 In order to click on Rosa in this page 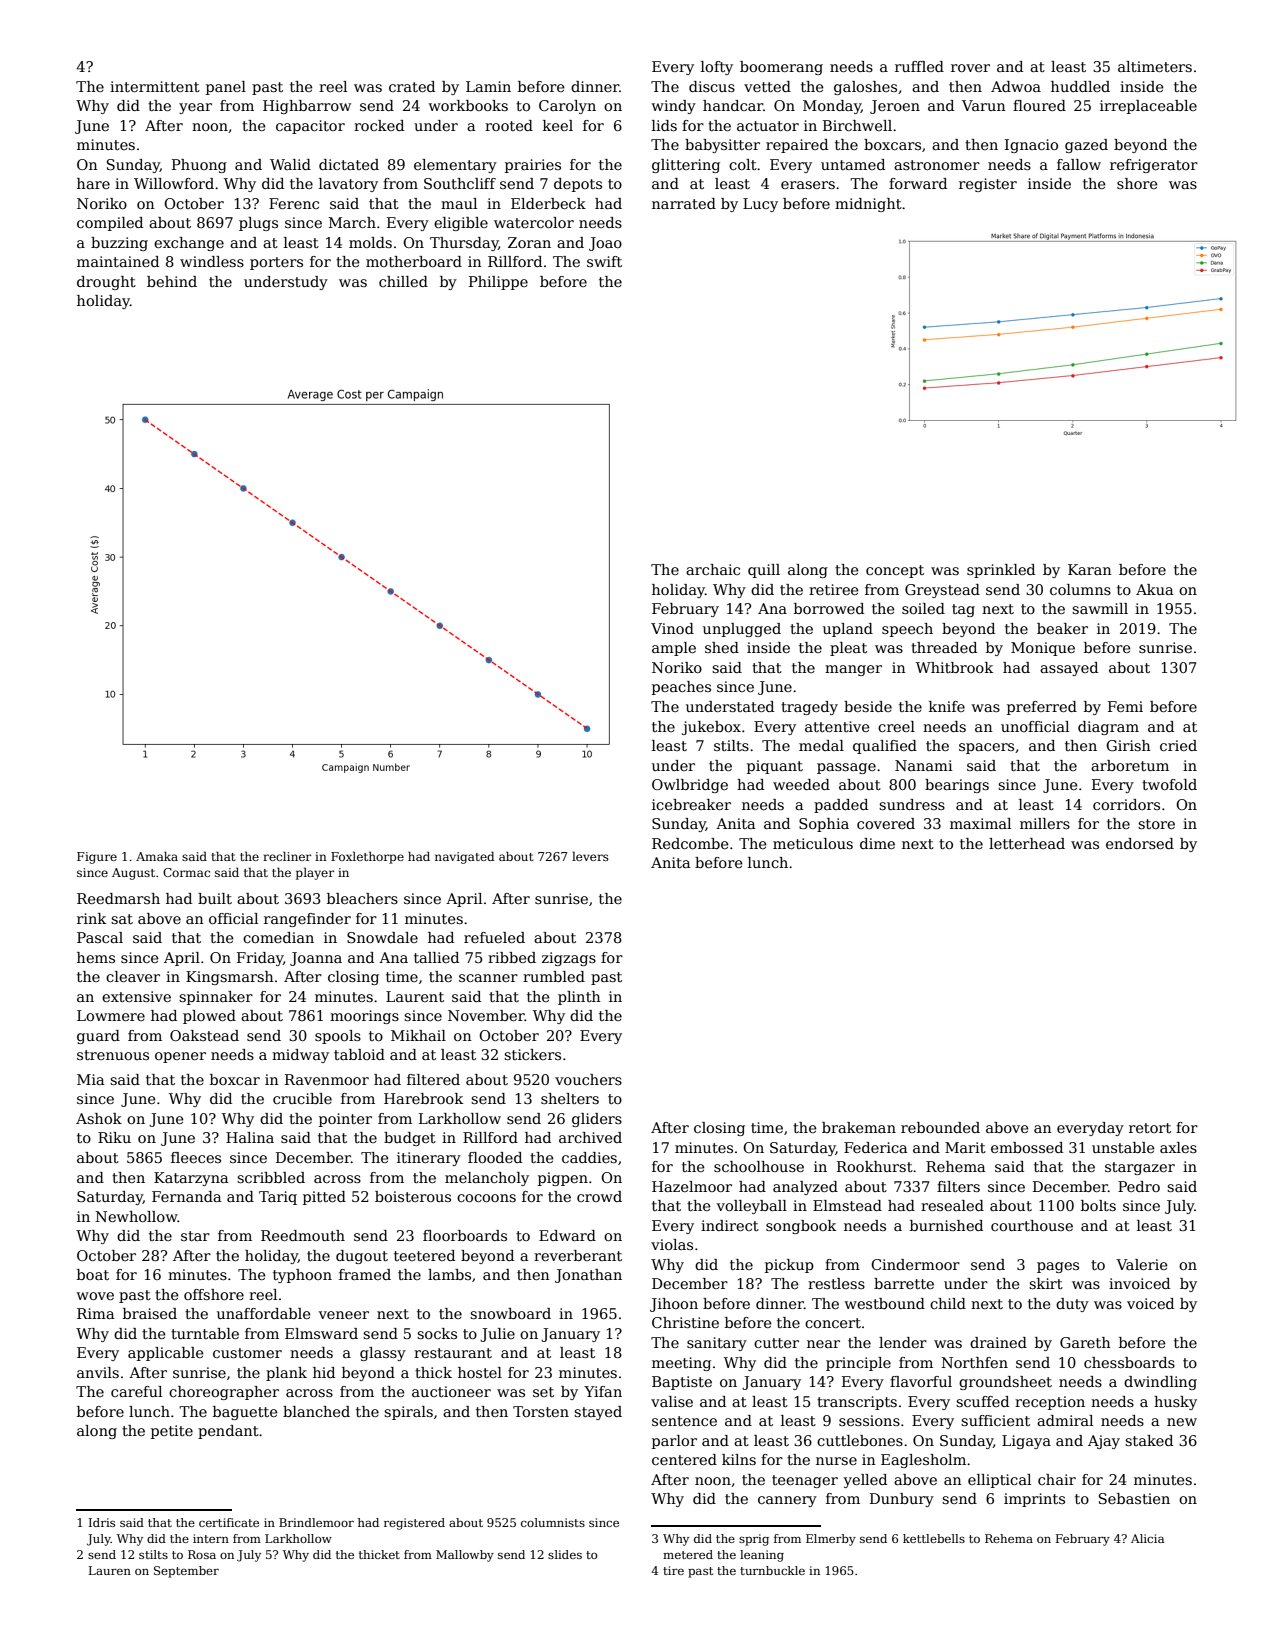, I will do `click(202, 1554)`.
